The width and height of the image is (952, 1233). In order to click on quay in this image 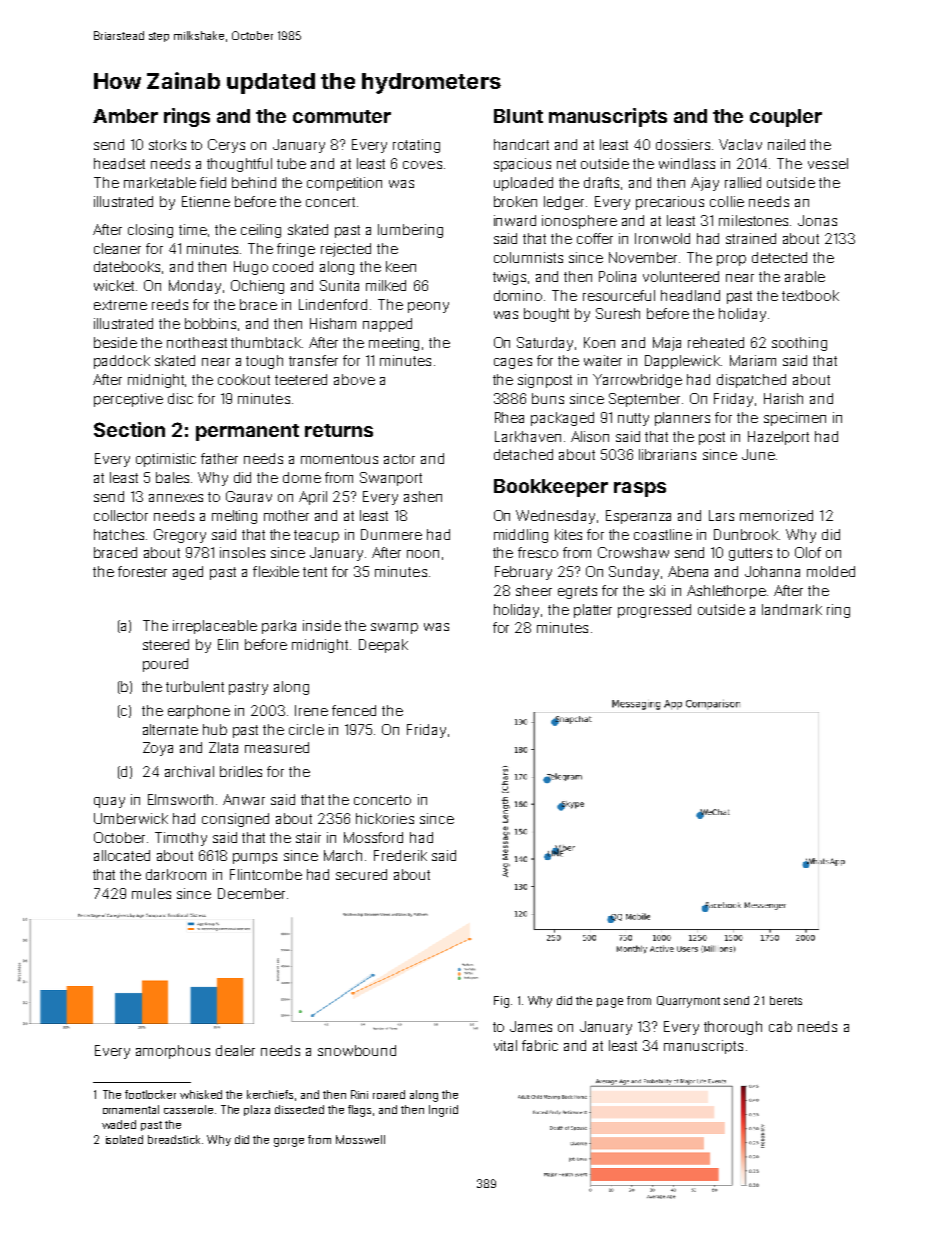, I will do `click(109, 802)`.
